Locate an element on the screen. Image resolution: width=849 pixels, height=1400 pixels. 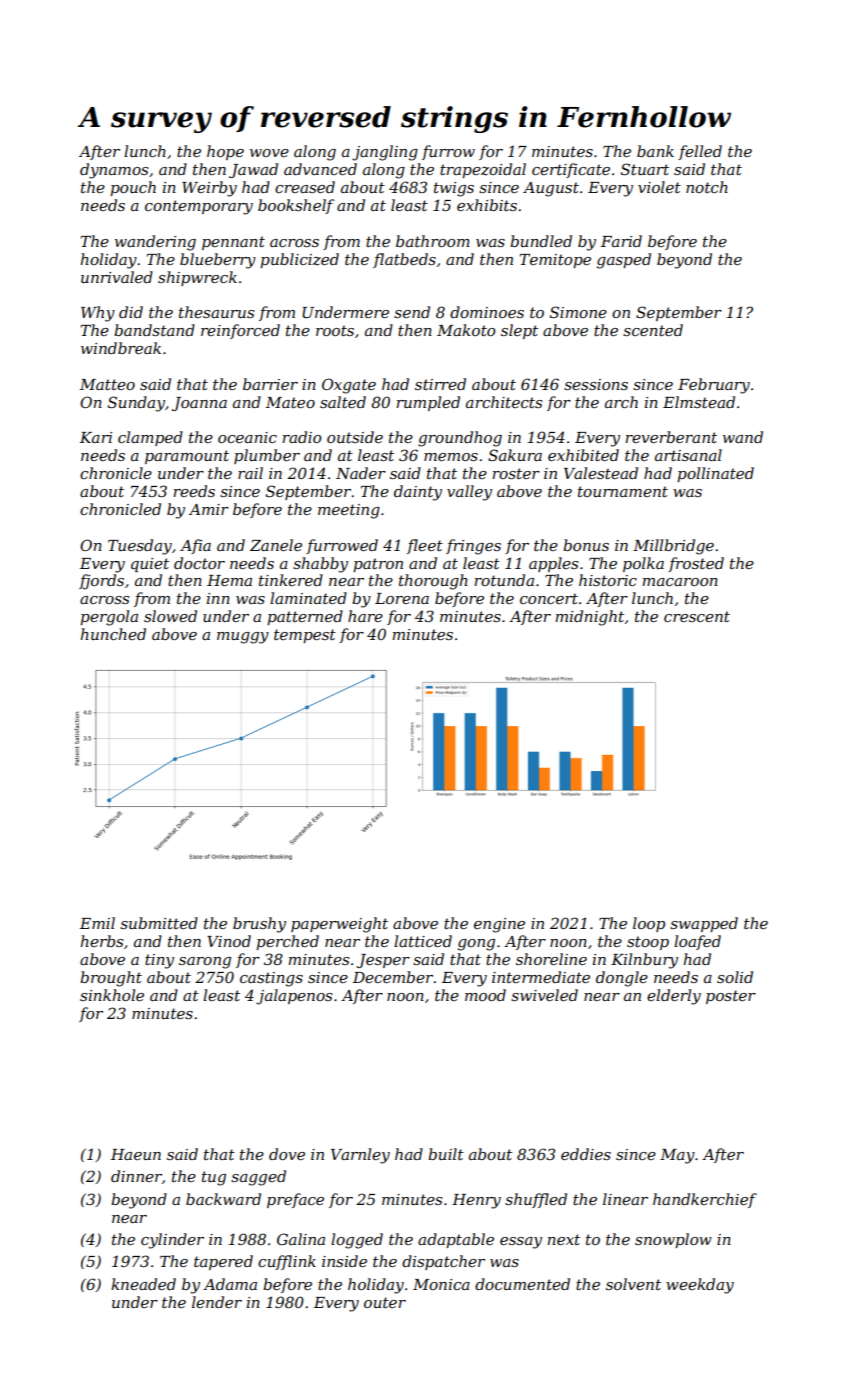
Oxgate is located at coordinates (349, 386).
